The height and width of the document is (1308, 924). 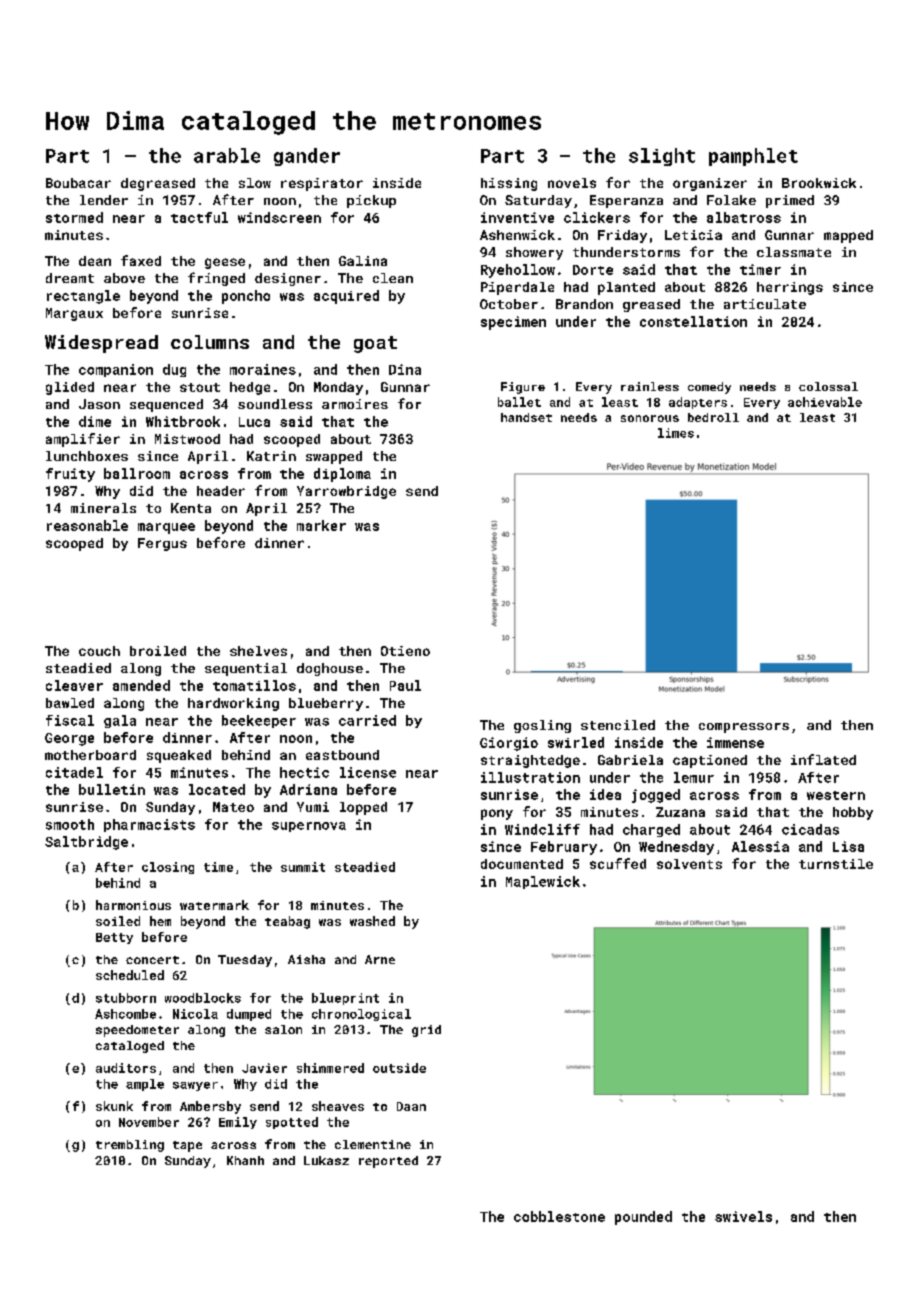 I want to click on comedy, so click(x=709, y=388).
